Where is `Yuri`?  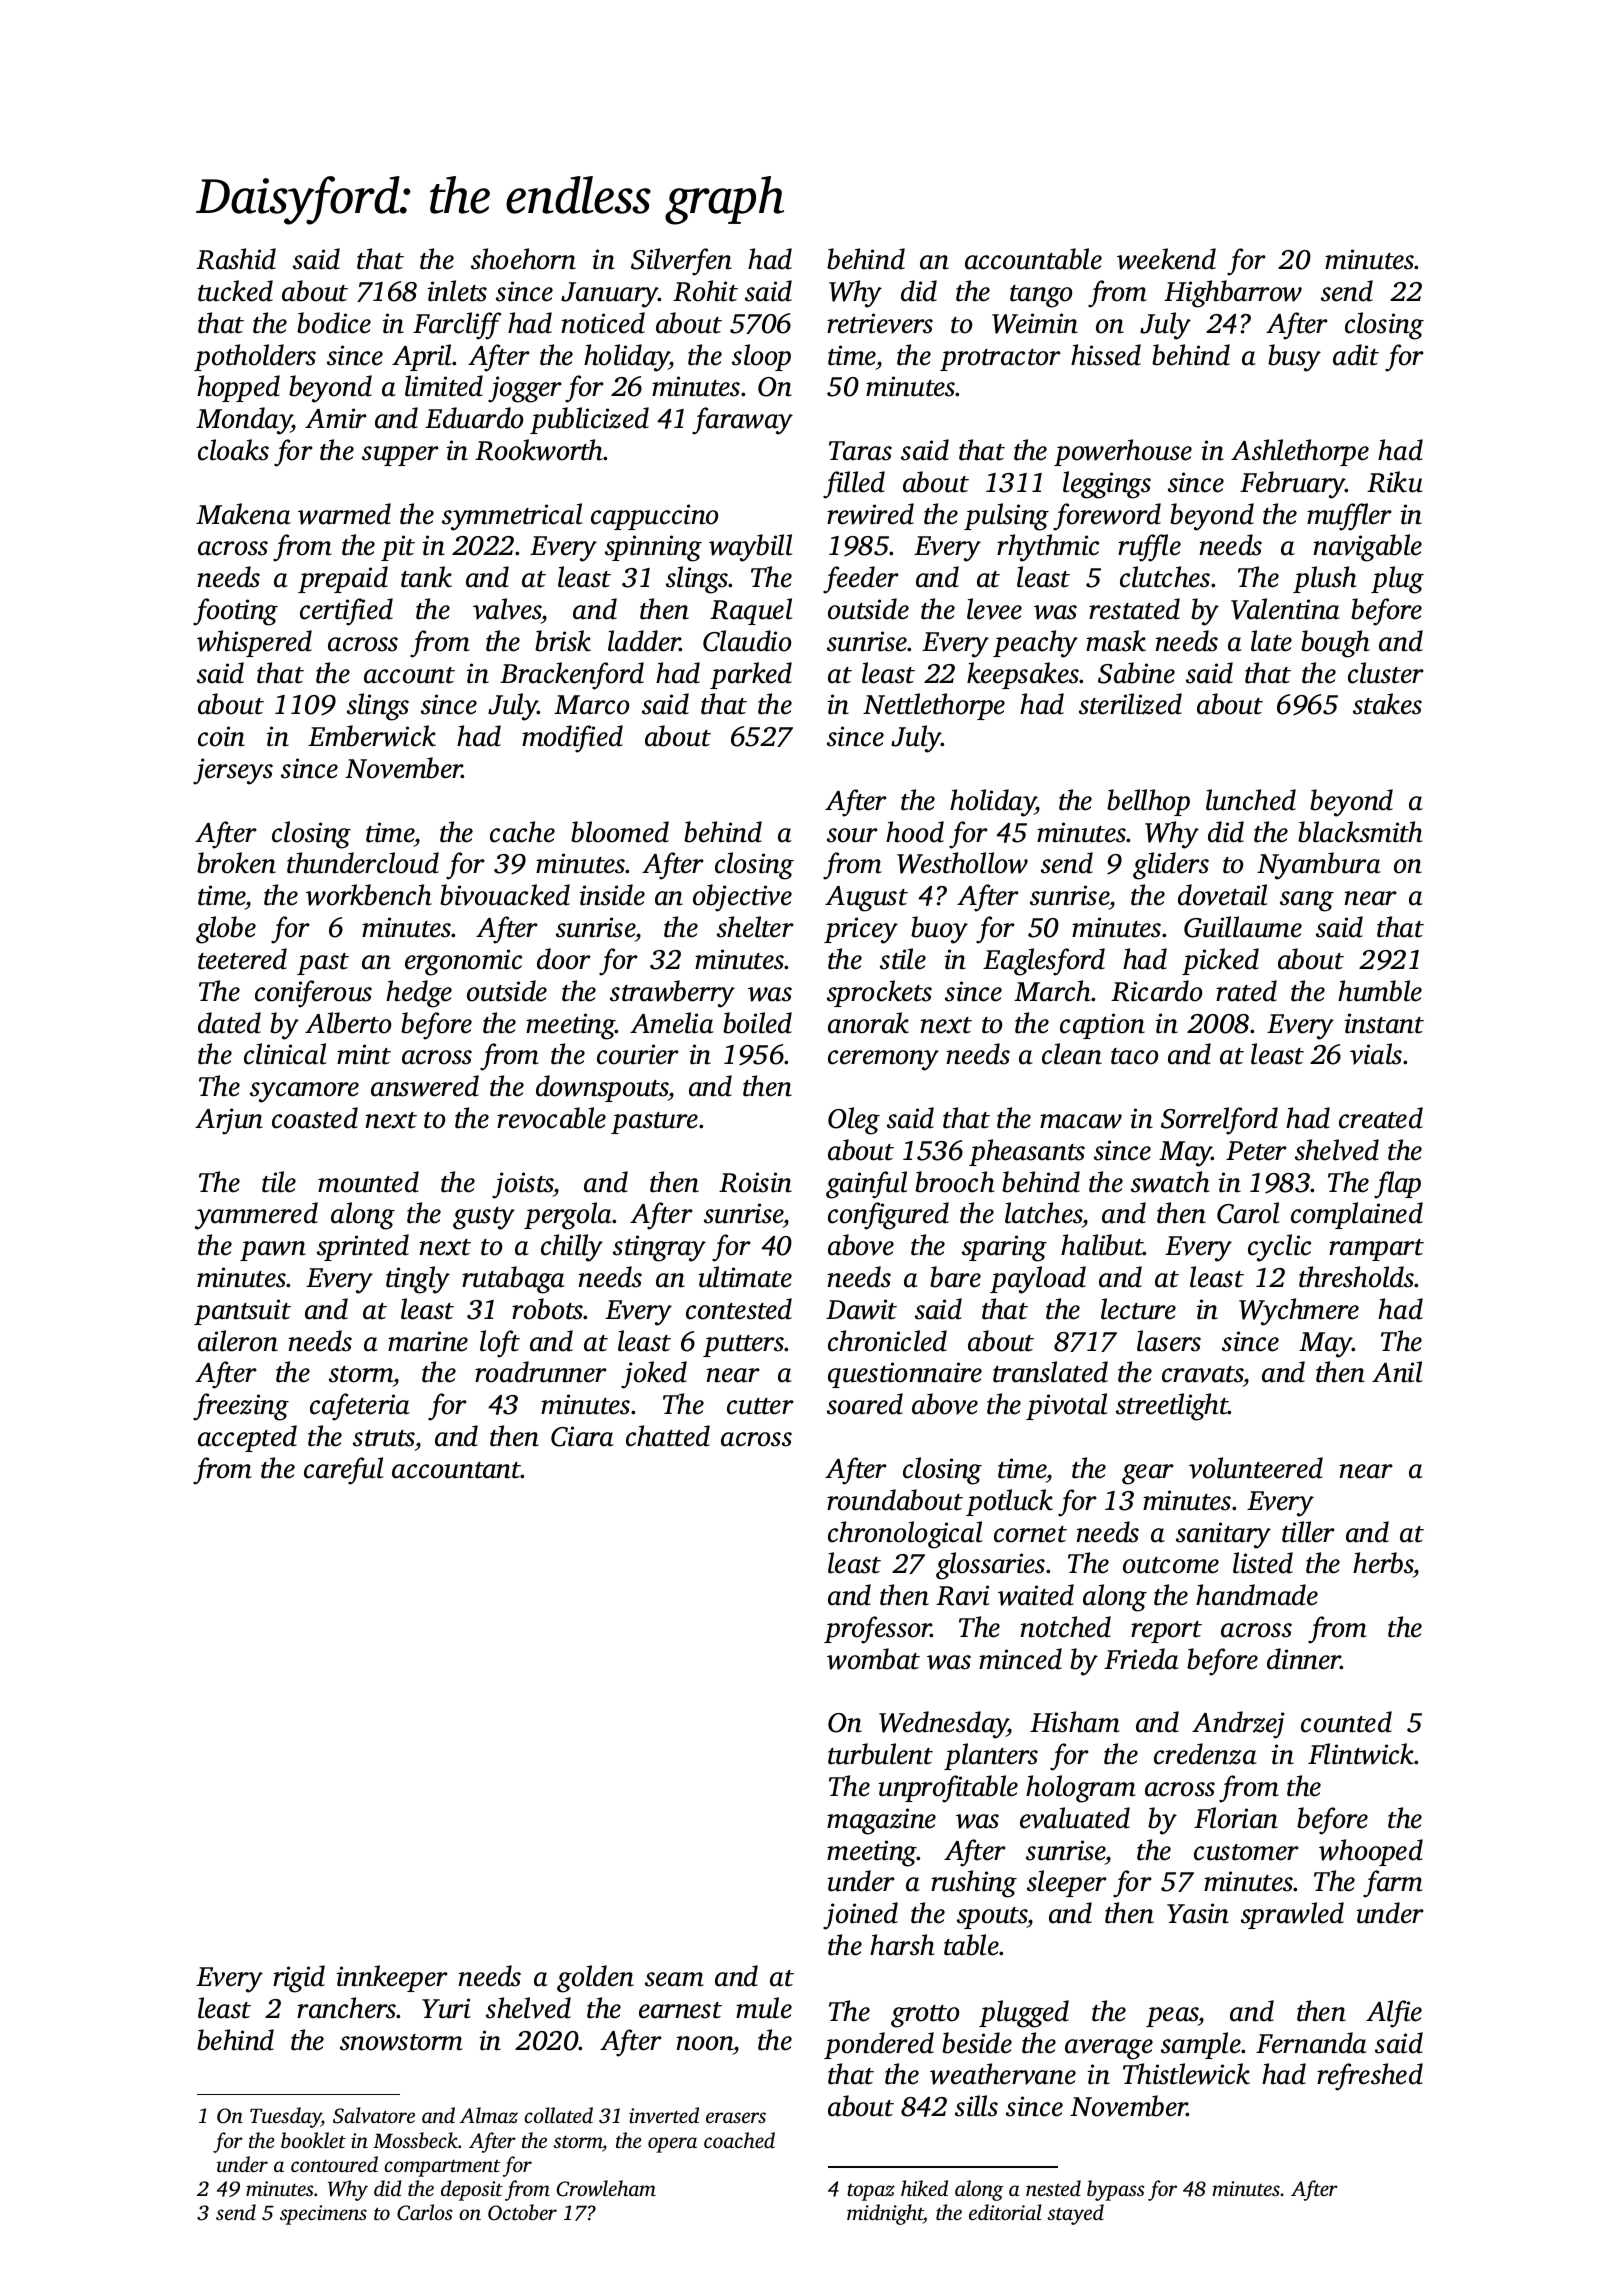
Yuri is located at coordinates (446, 2008).
